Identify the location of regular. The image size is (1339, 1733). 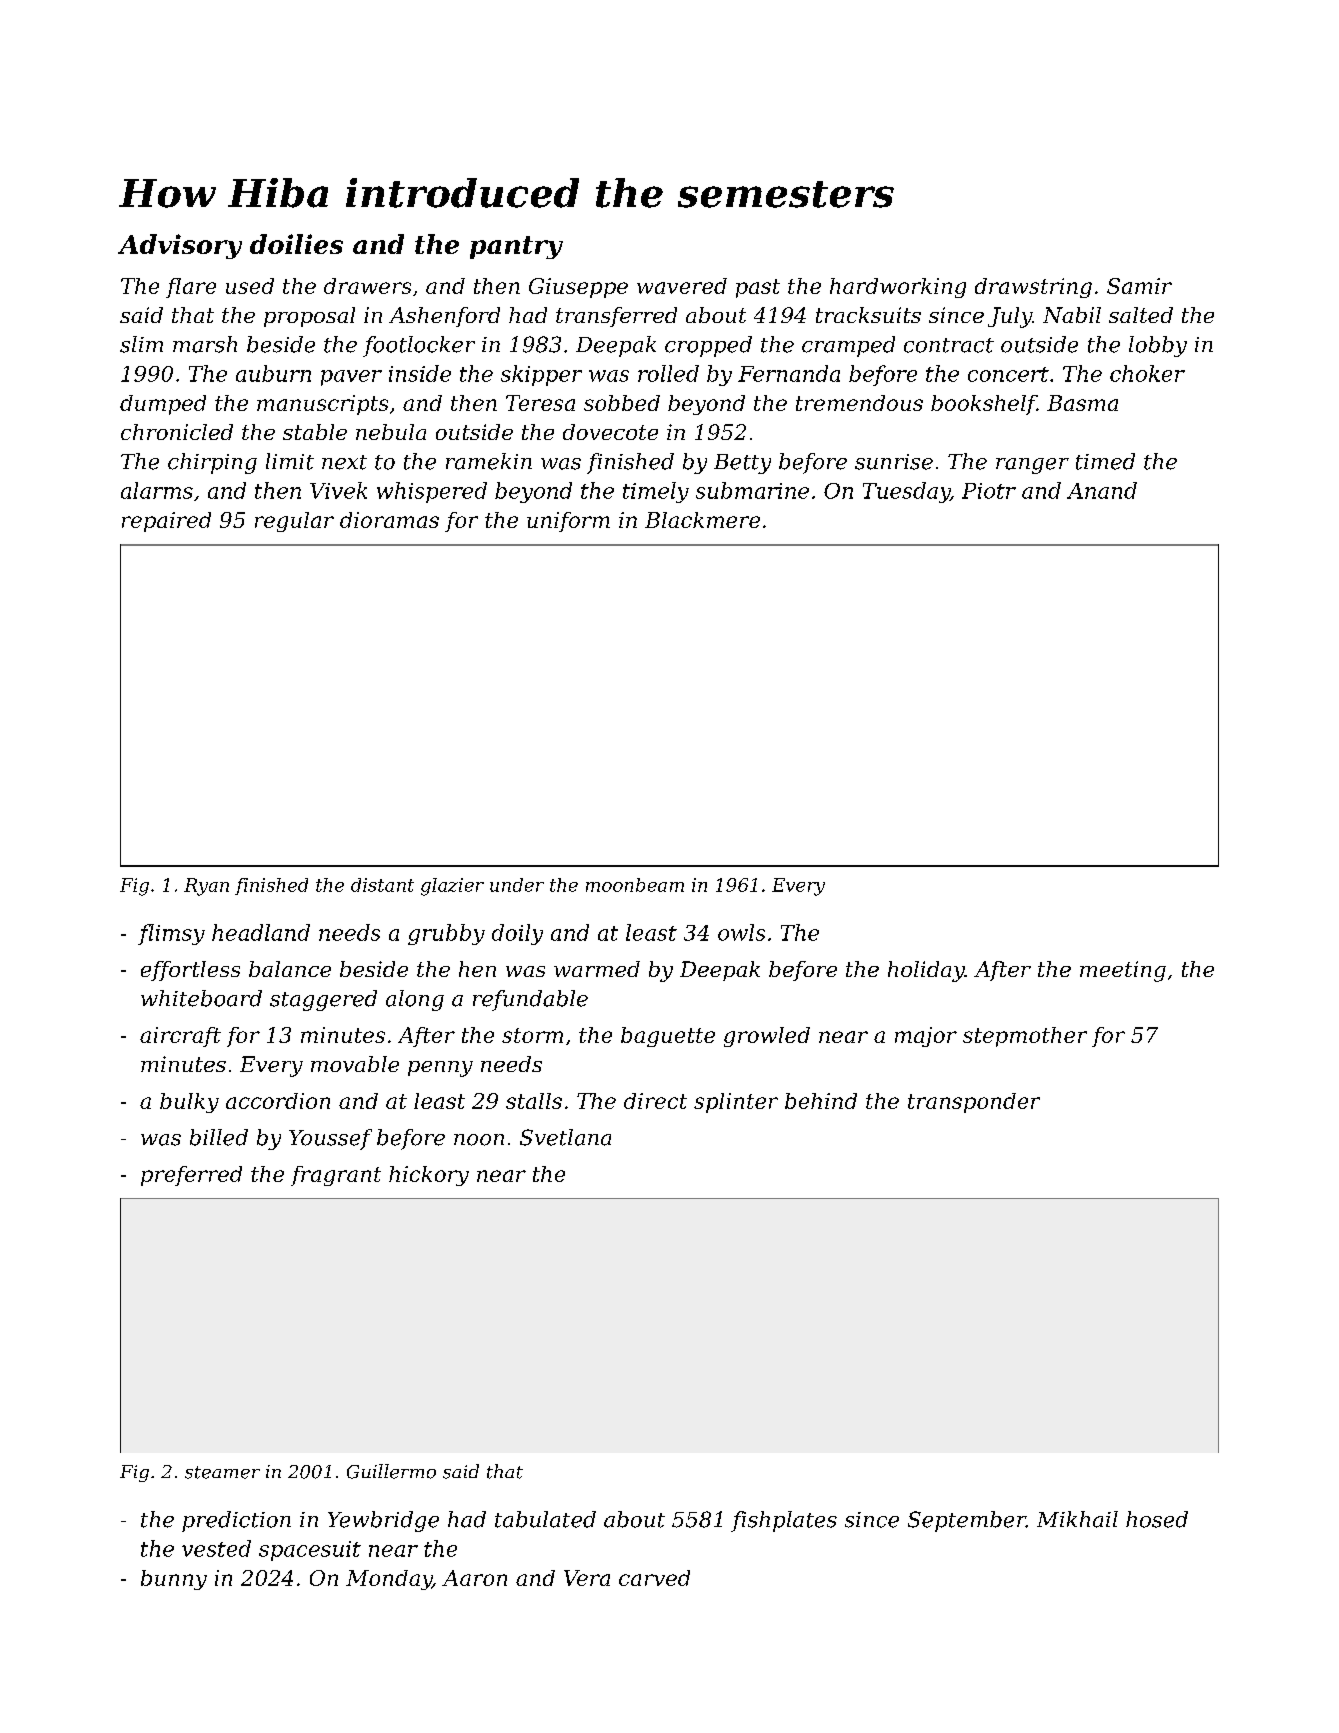
(294, 522).
